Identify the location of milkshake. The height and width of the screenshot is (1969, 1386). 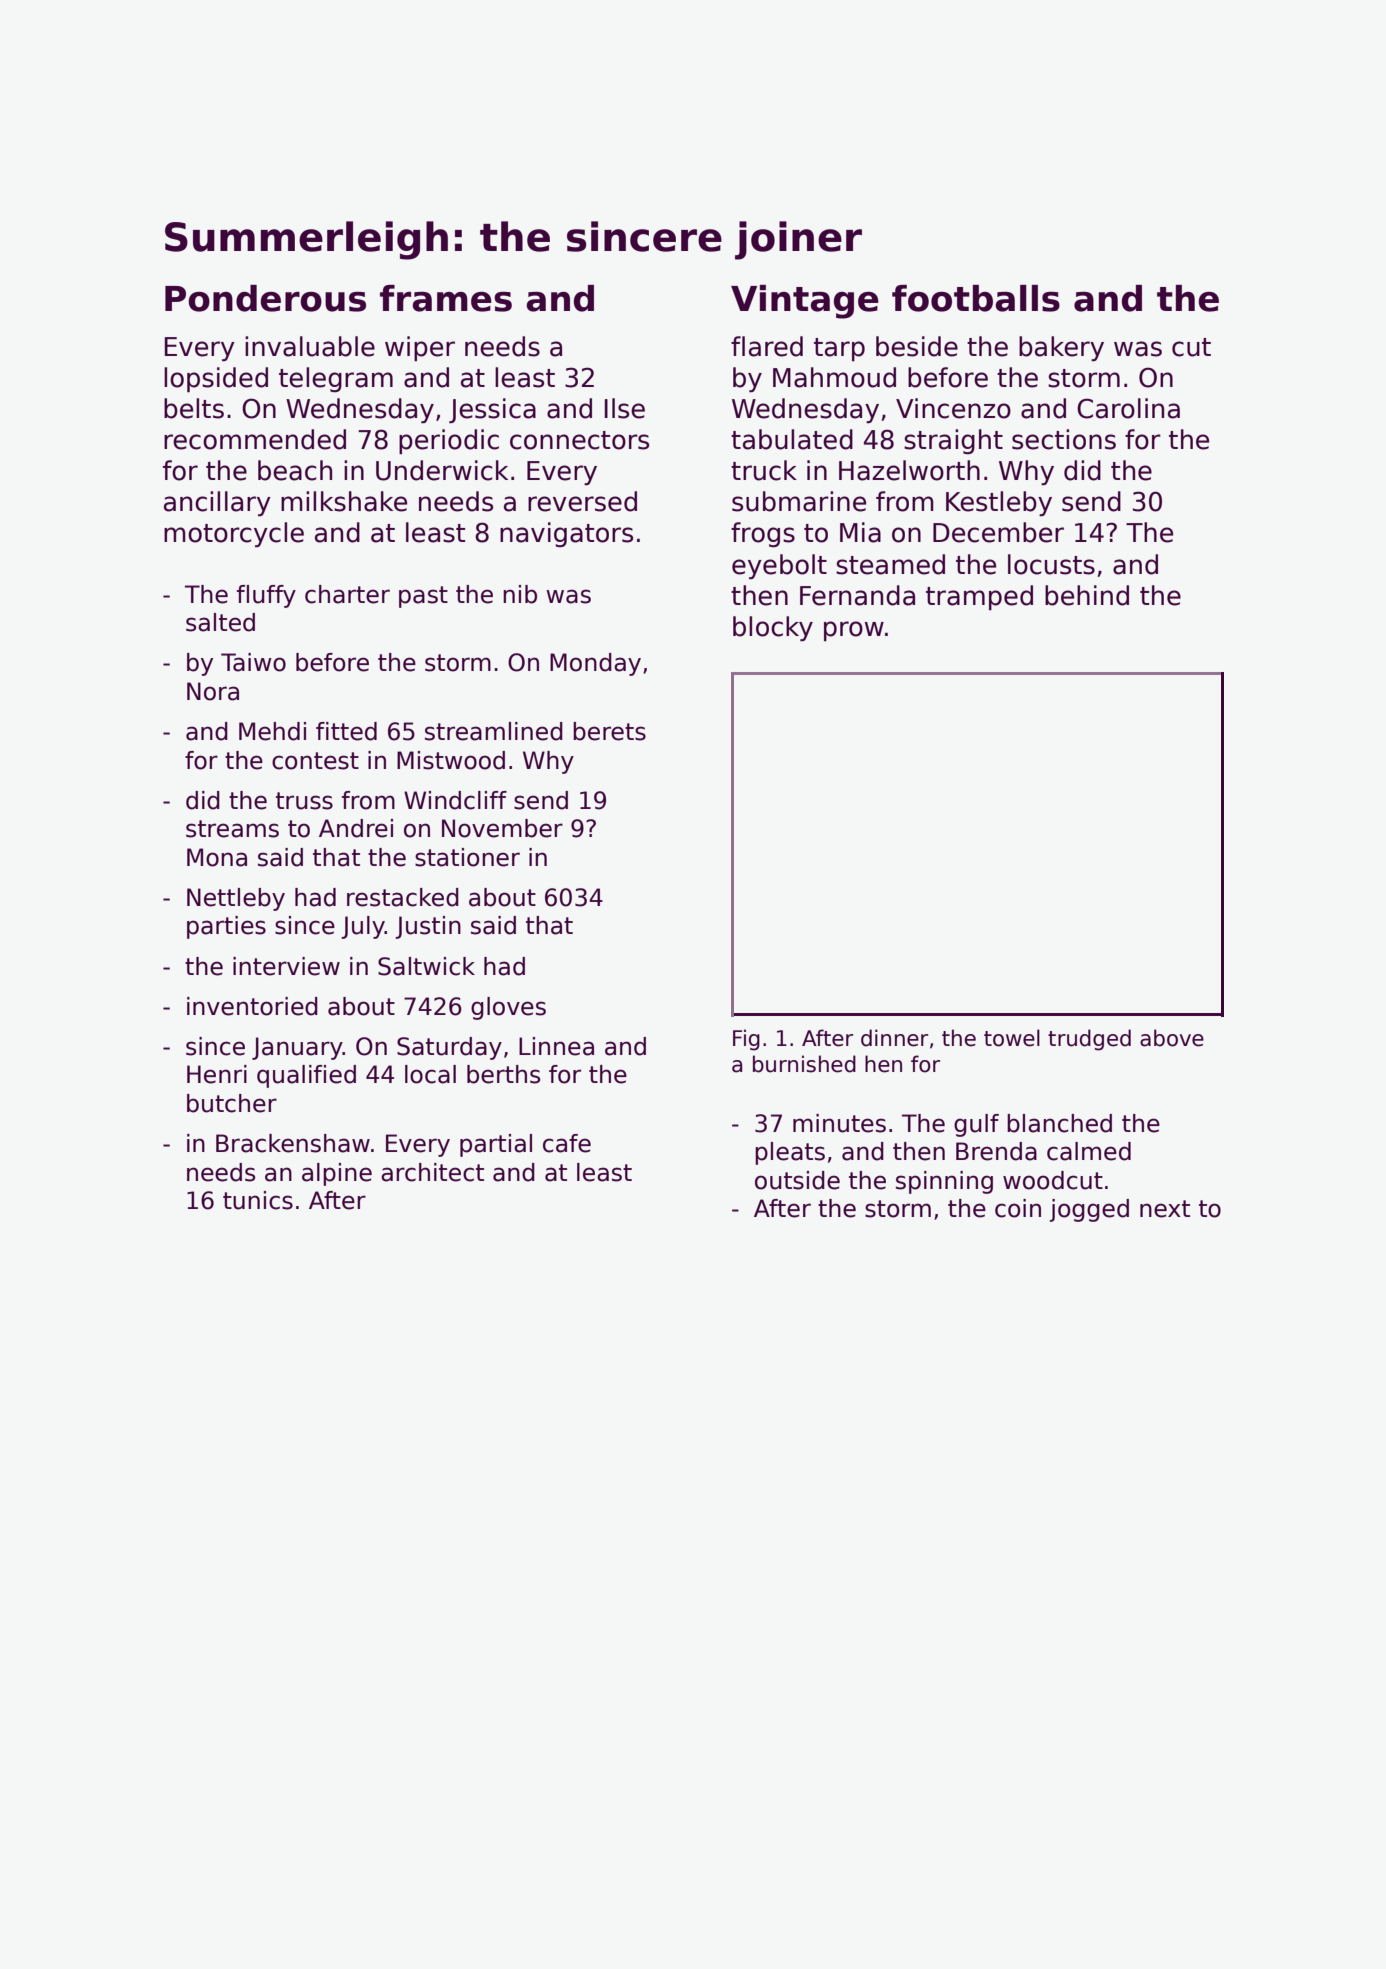
(344, 501).
